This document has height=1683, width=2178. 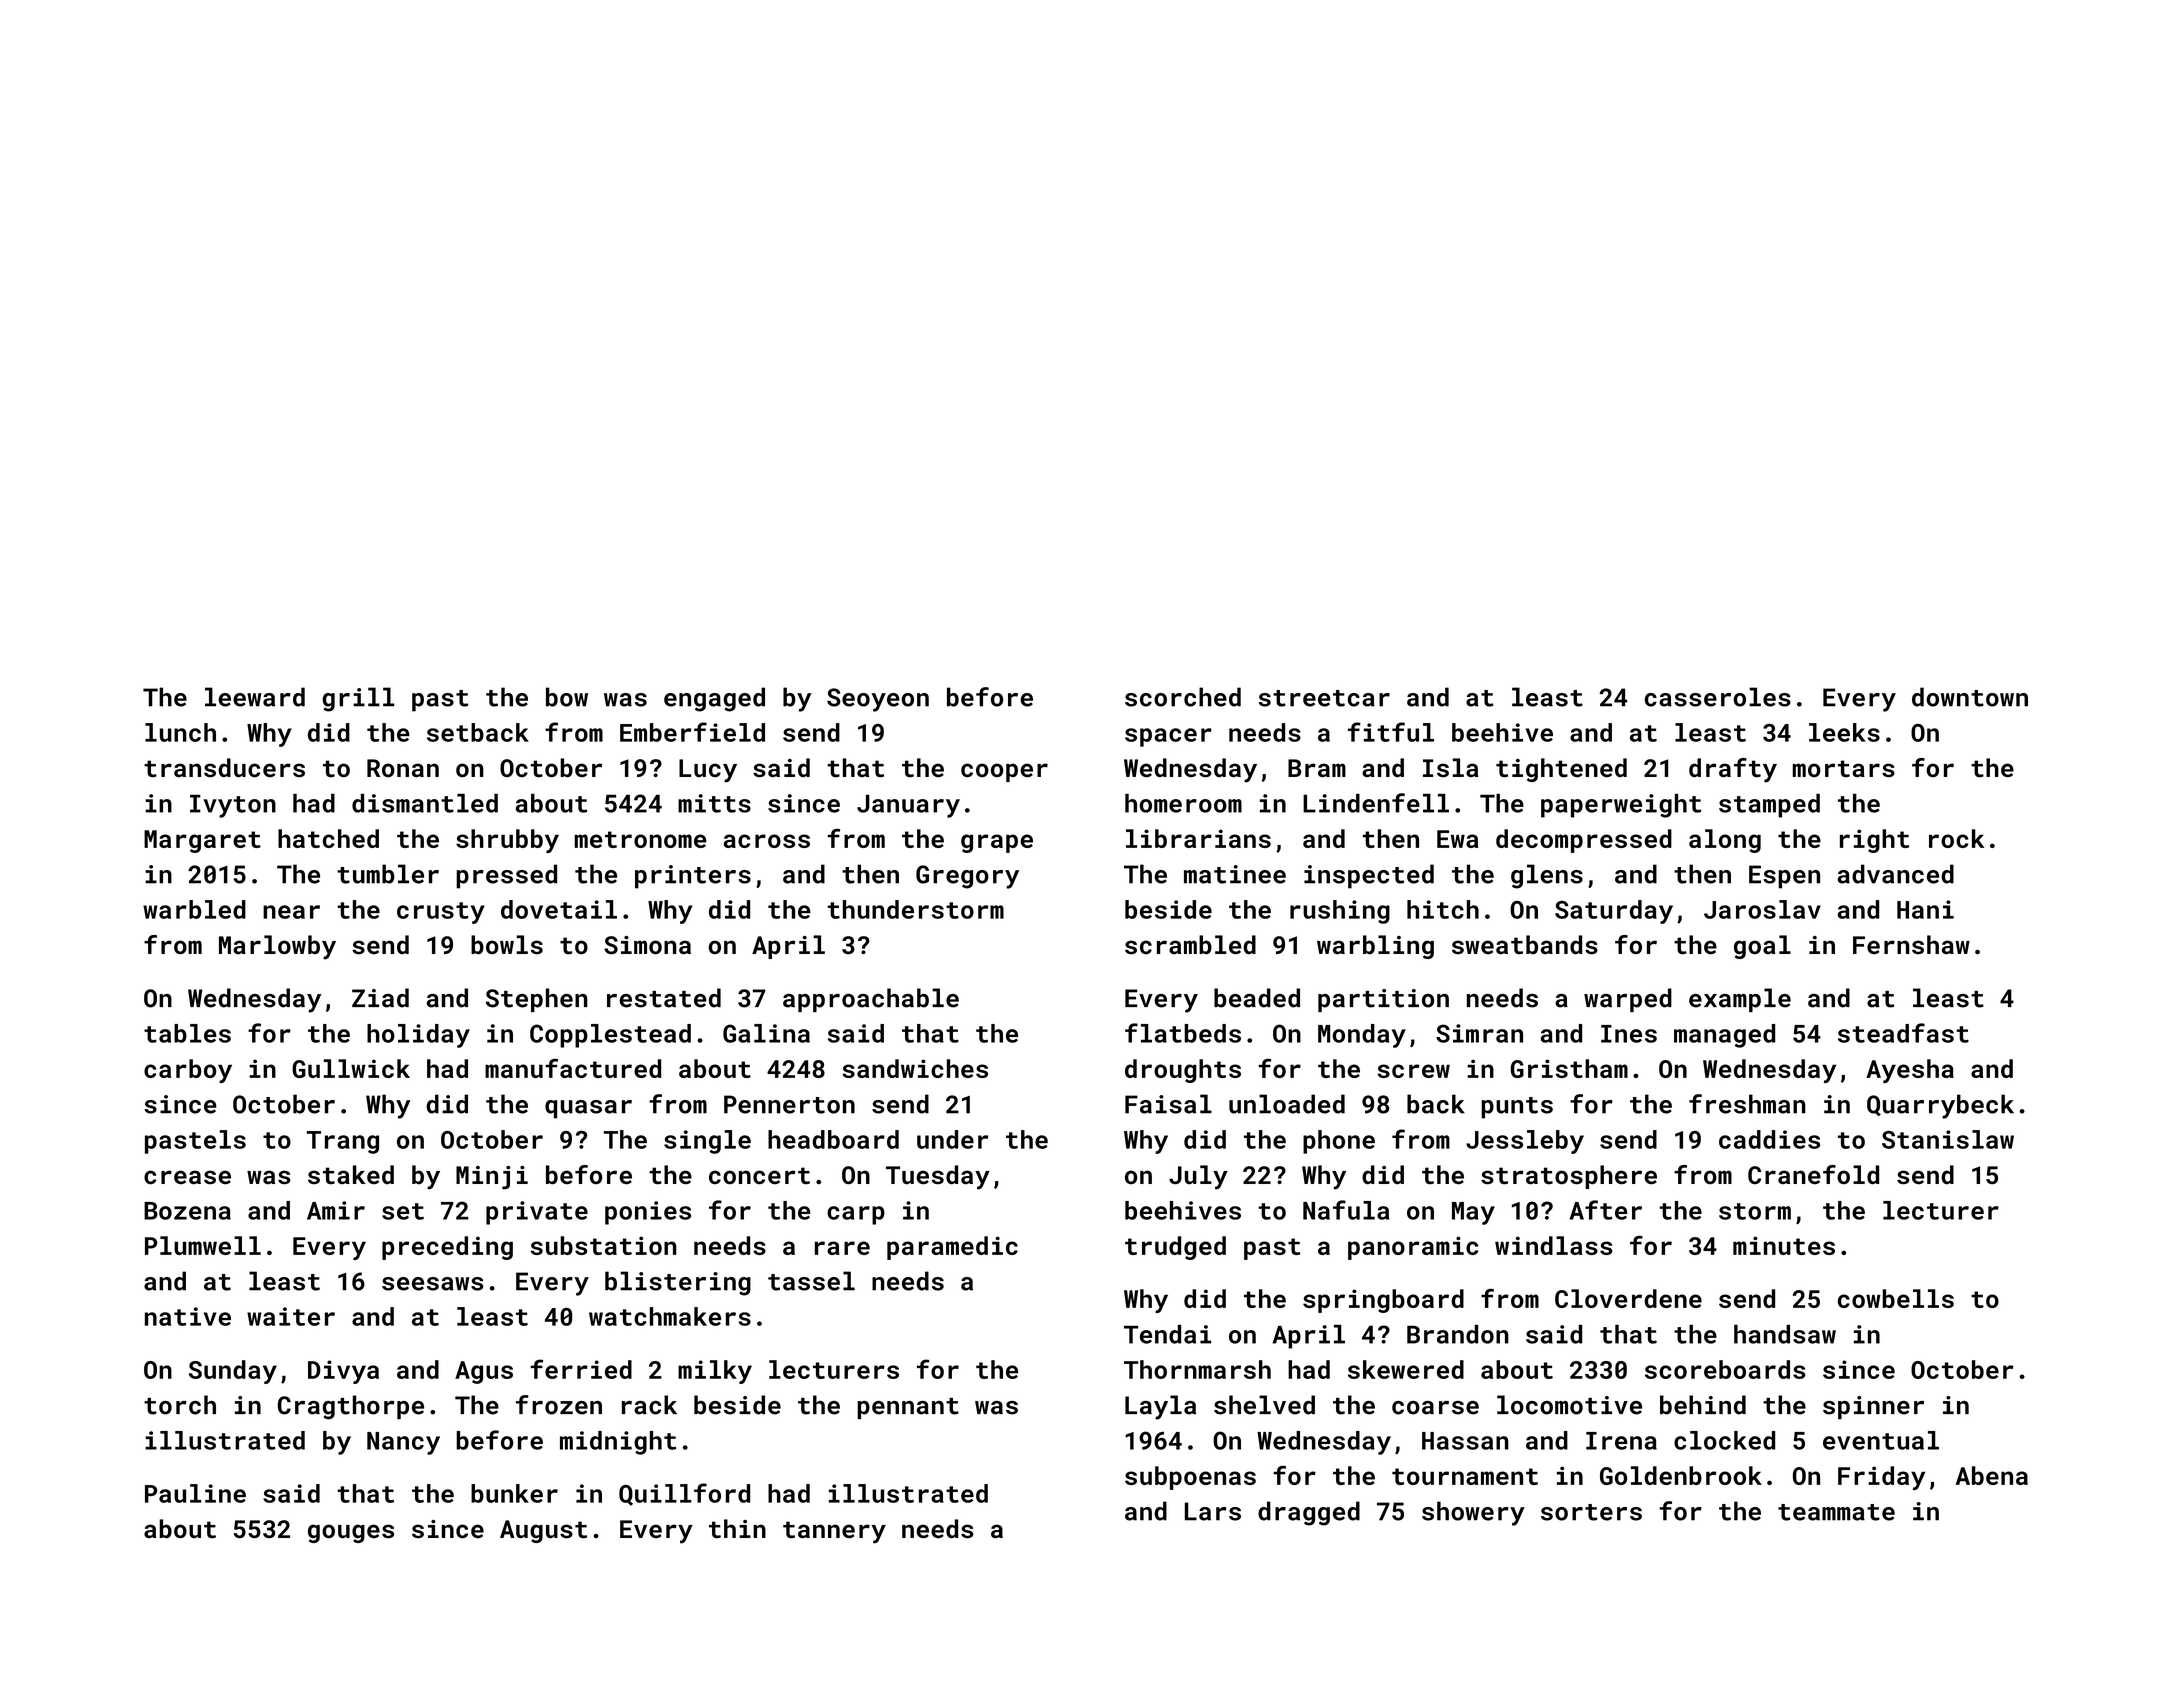 I want to click on Ivyton, so click(x=233, y=806).
